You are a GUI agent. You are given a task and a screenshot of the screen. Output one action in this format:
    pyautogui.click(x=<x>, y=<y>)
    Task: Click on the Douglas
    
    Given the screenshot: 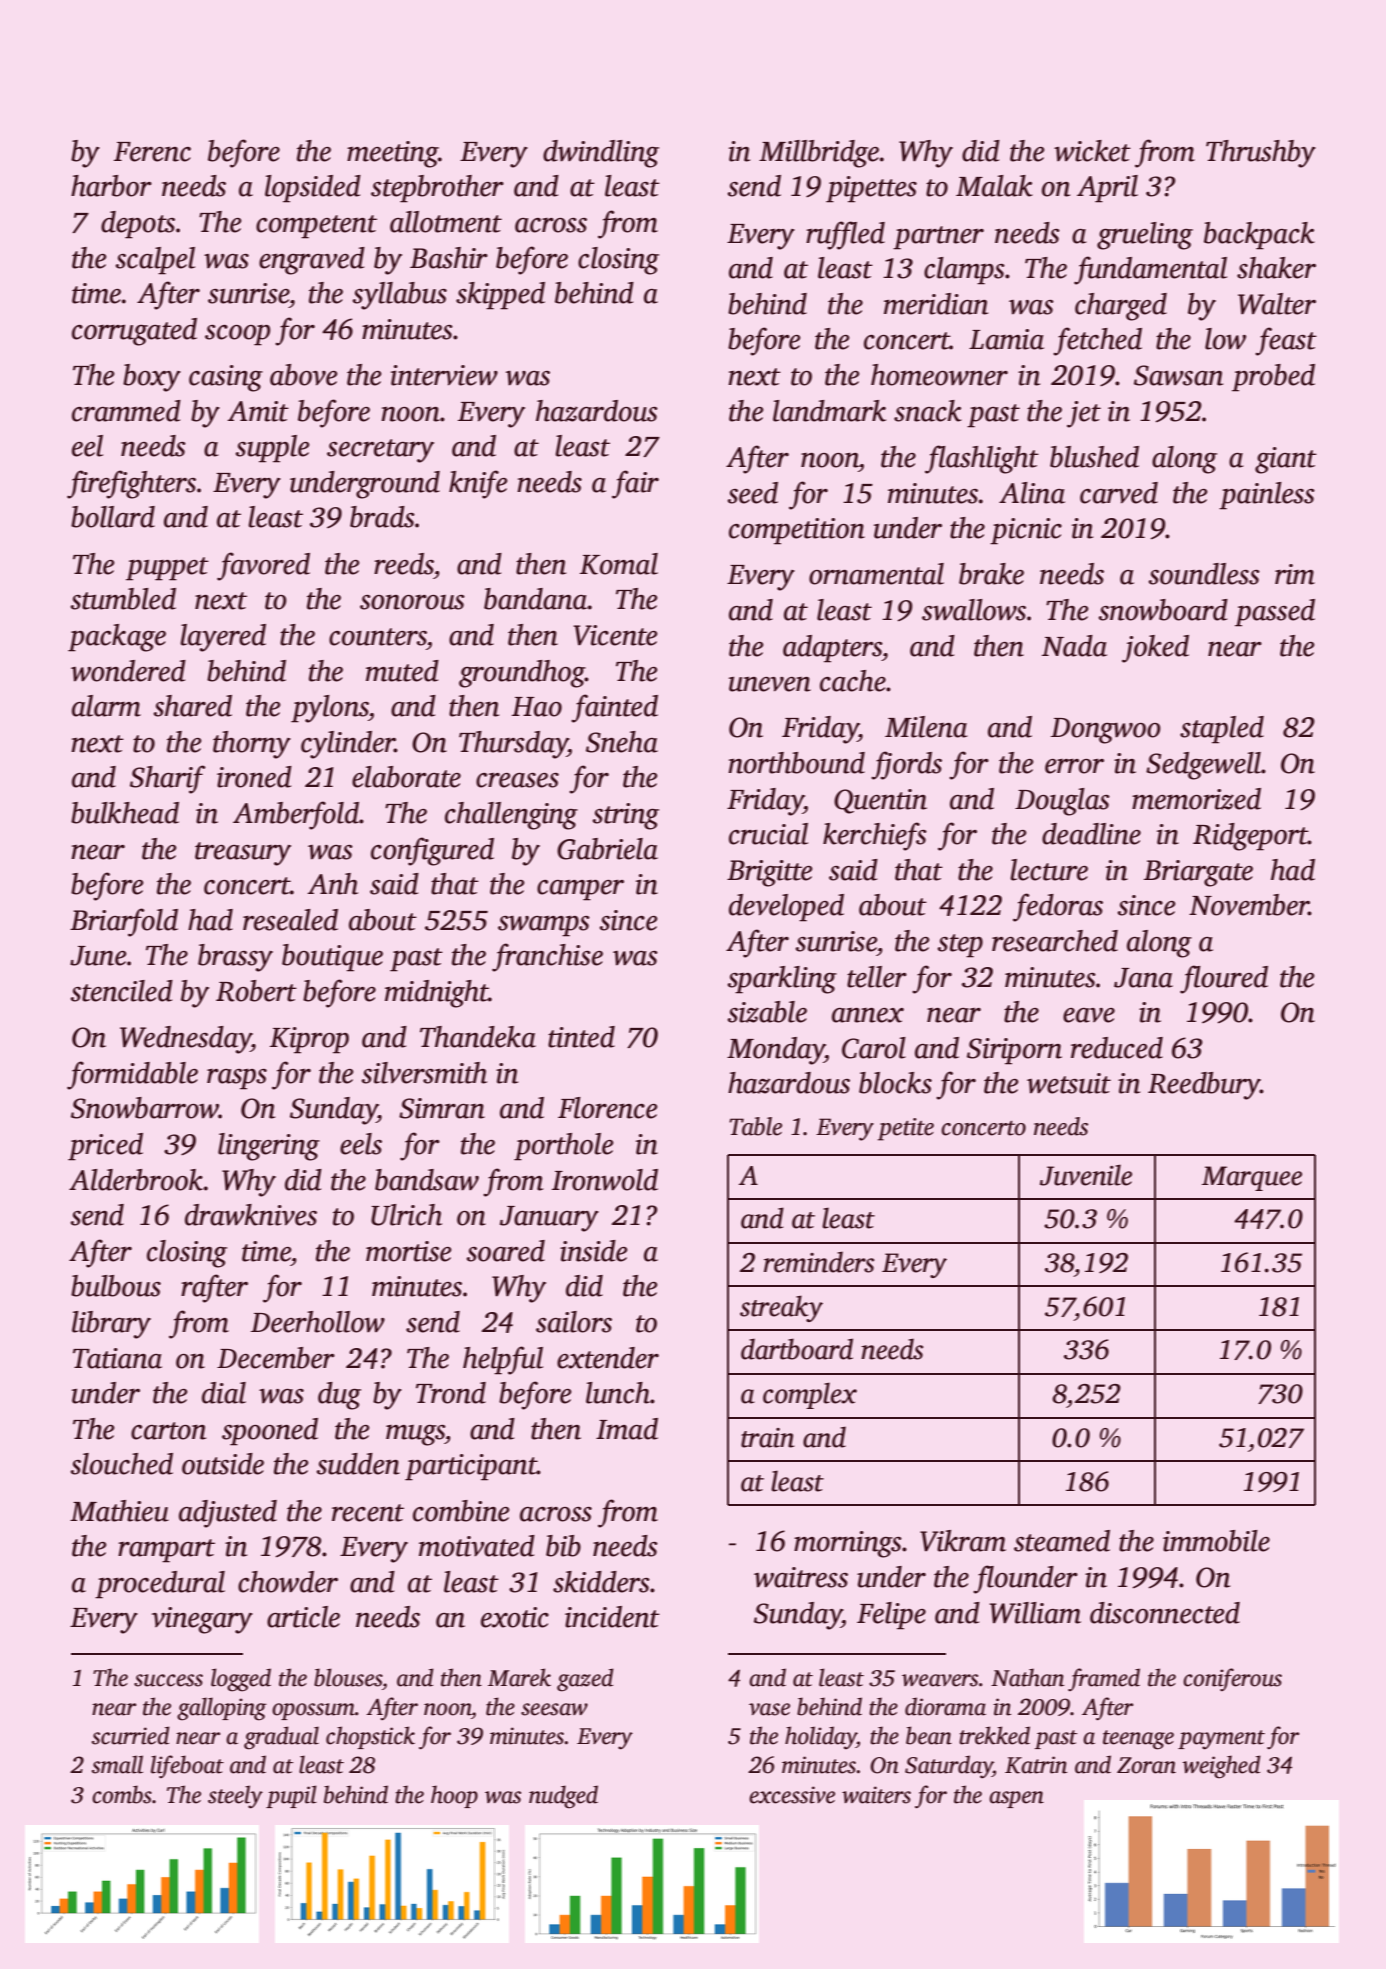 What is the action you would take?
    pyautogui.click(x=1062, y=802)
